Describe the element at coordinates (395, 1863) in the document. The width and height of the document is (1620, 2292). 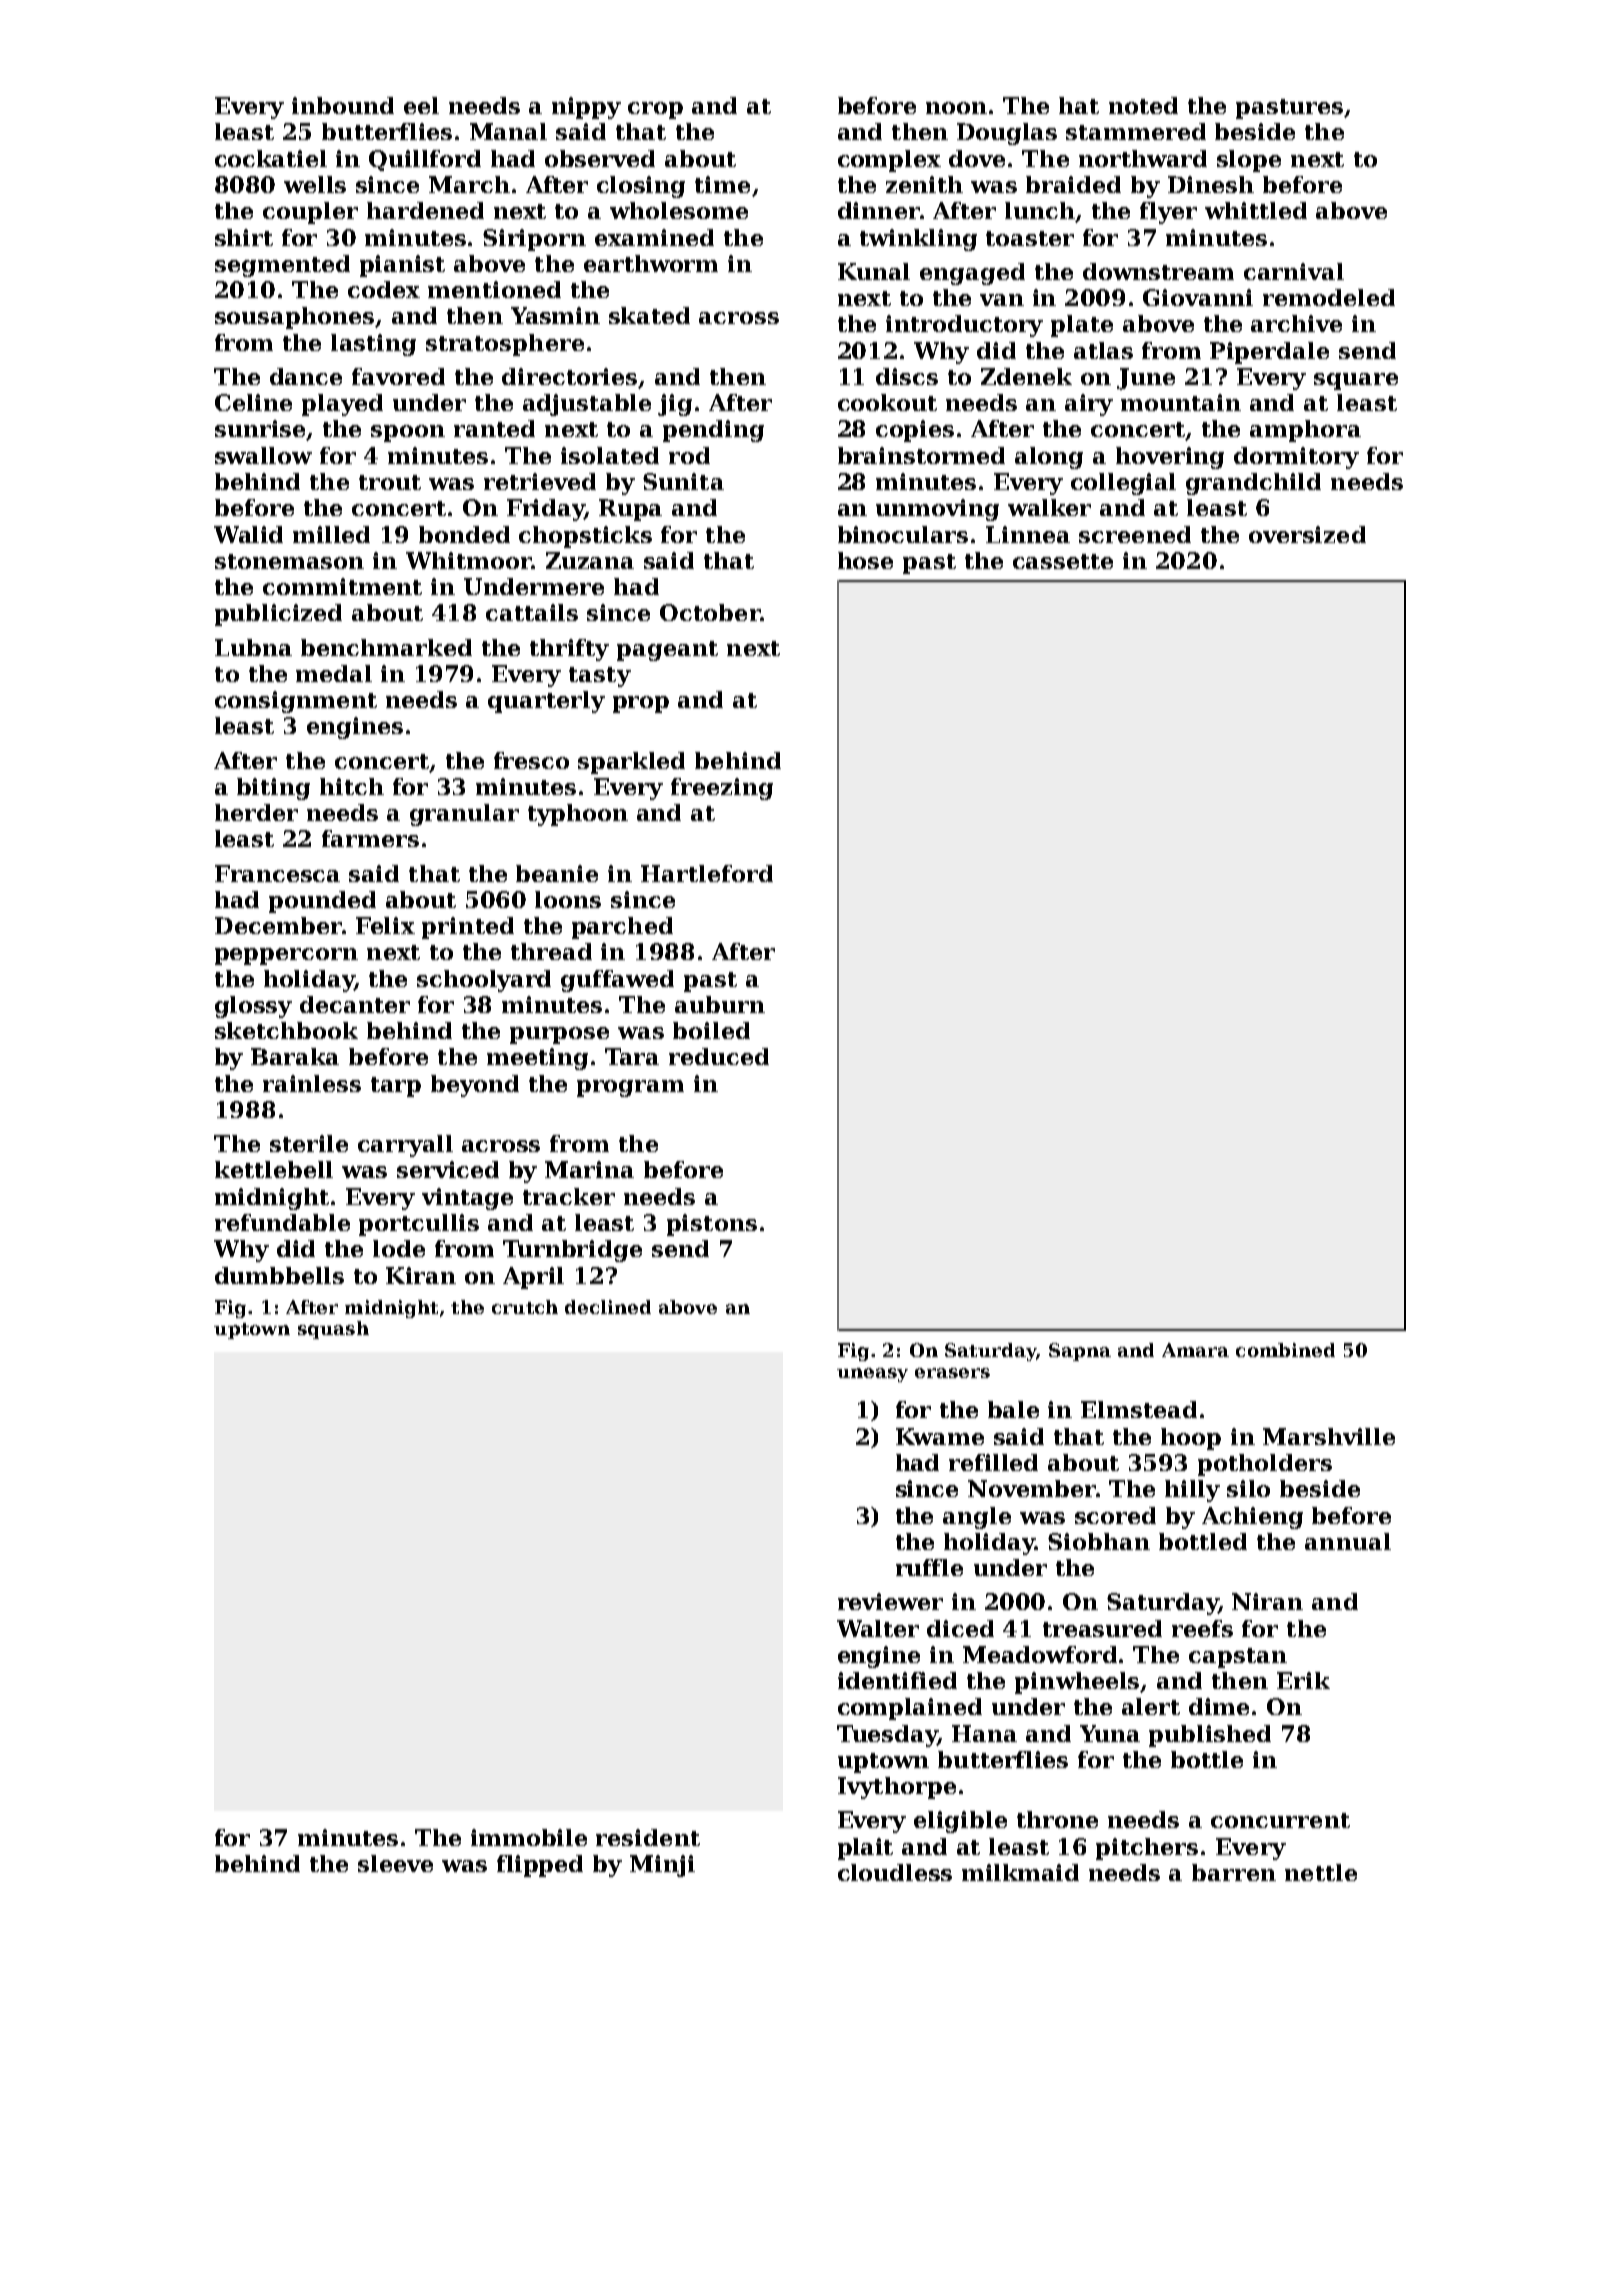
I see `sleeve` at that location.
